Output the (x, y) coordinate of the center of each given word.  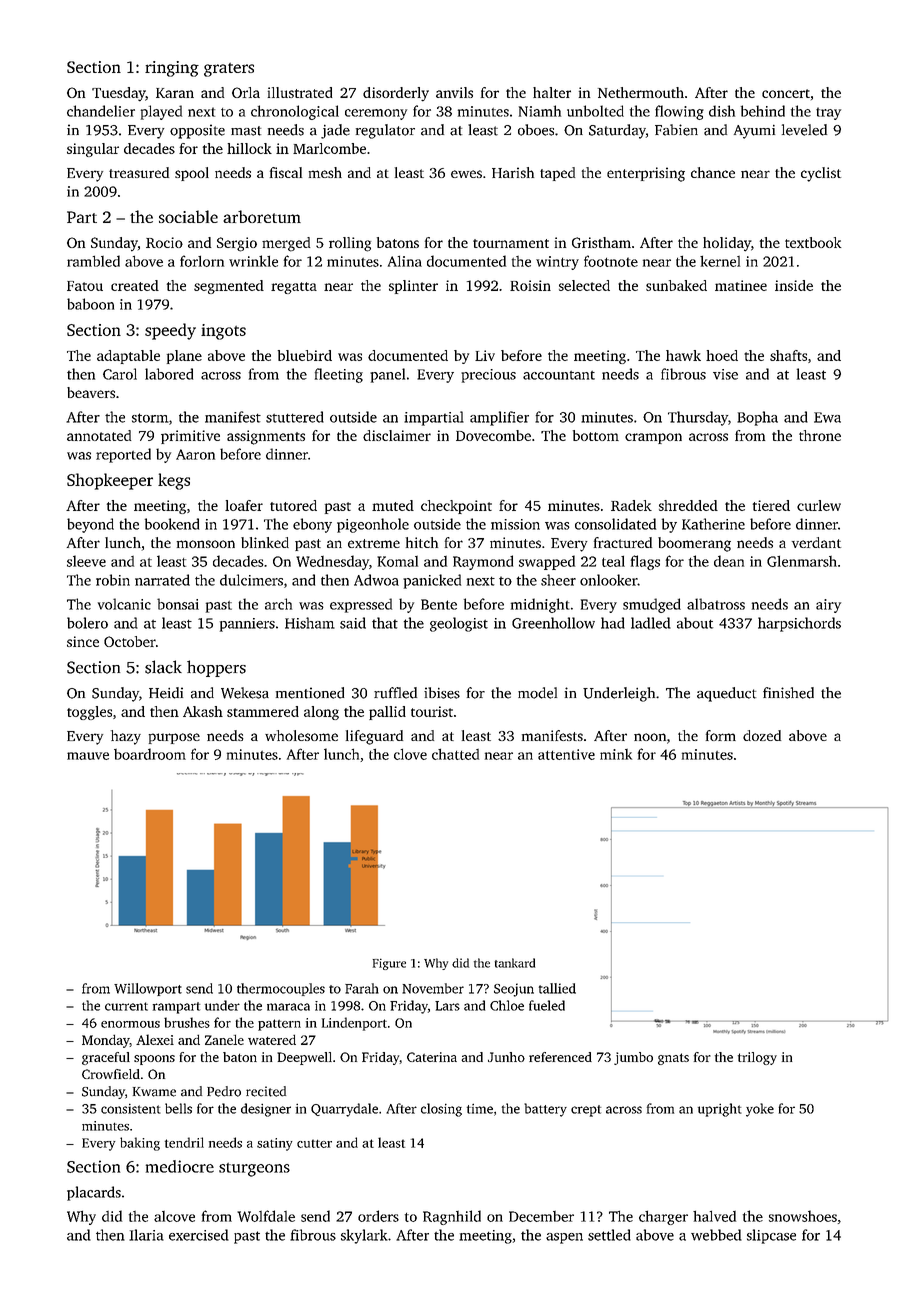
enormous (130, 1024)
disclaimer (397, 435)
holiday (727, 244)
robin (113, 580)
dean (729, 561)
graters (229, 70)
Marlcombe (329, 148)
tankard (515, 963)
